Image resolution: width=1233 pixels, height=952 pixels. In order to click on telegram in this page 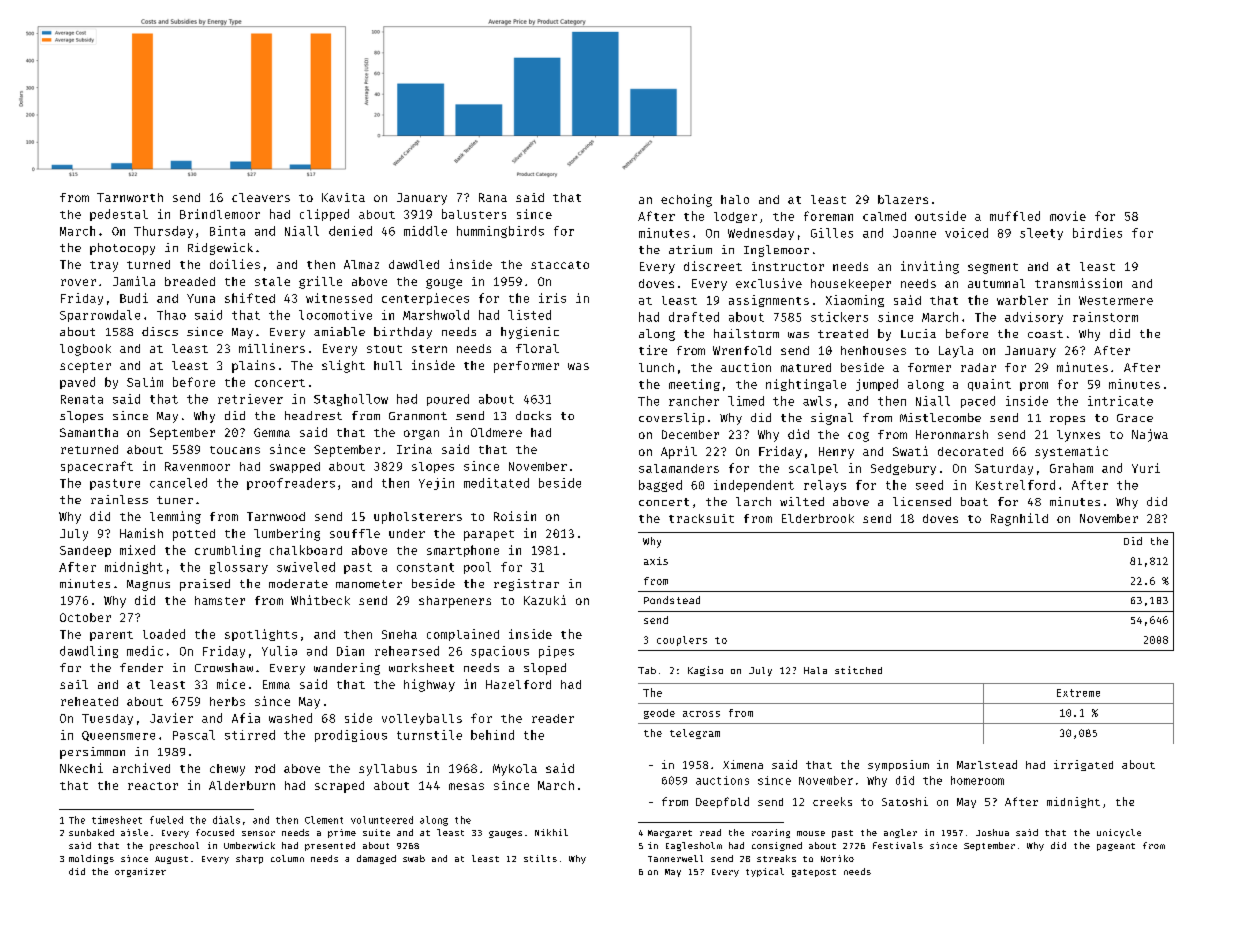, I will do `click(695, 734)`.
